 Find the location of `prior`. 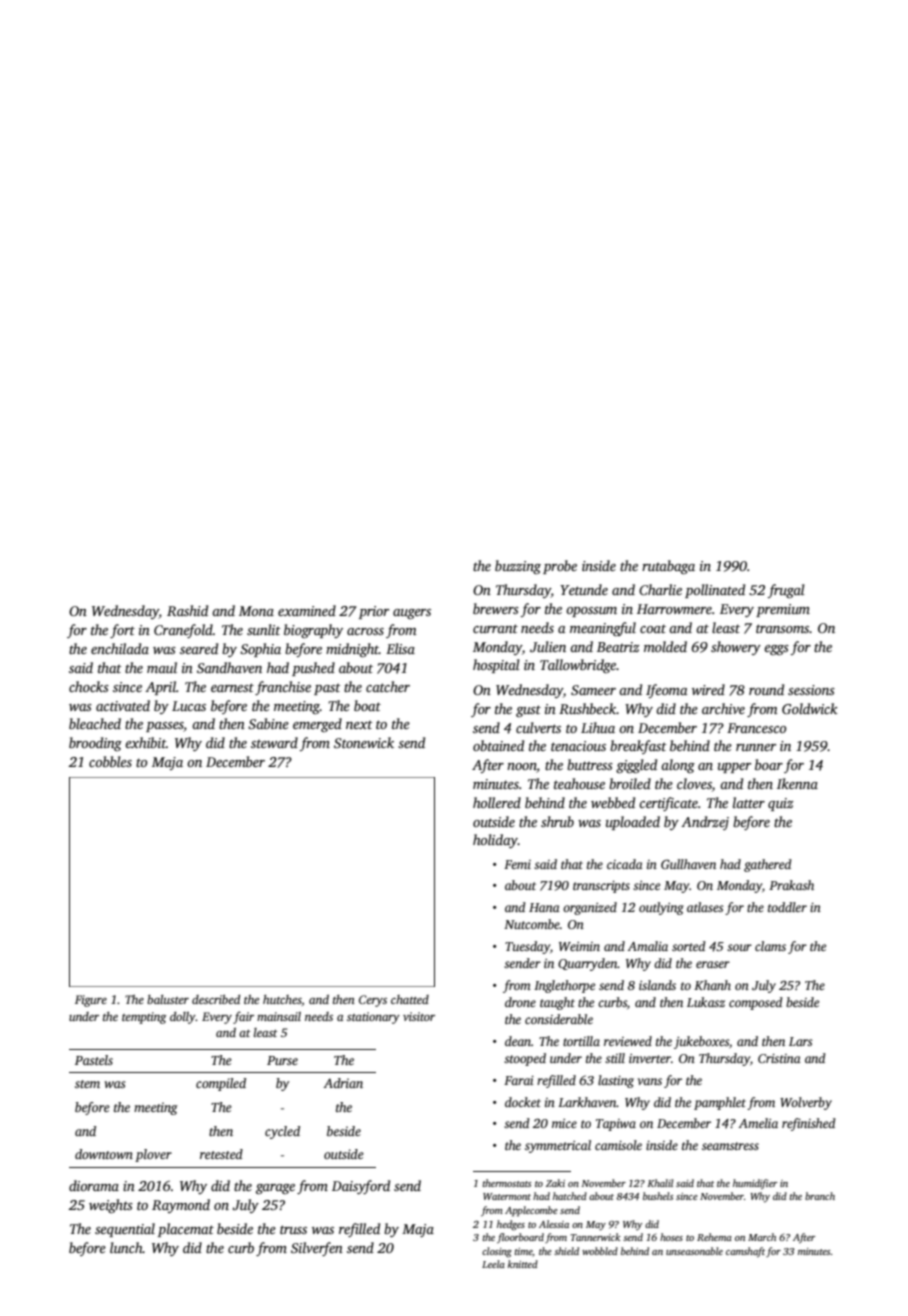

prior is located at coordinates (374, 612).
